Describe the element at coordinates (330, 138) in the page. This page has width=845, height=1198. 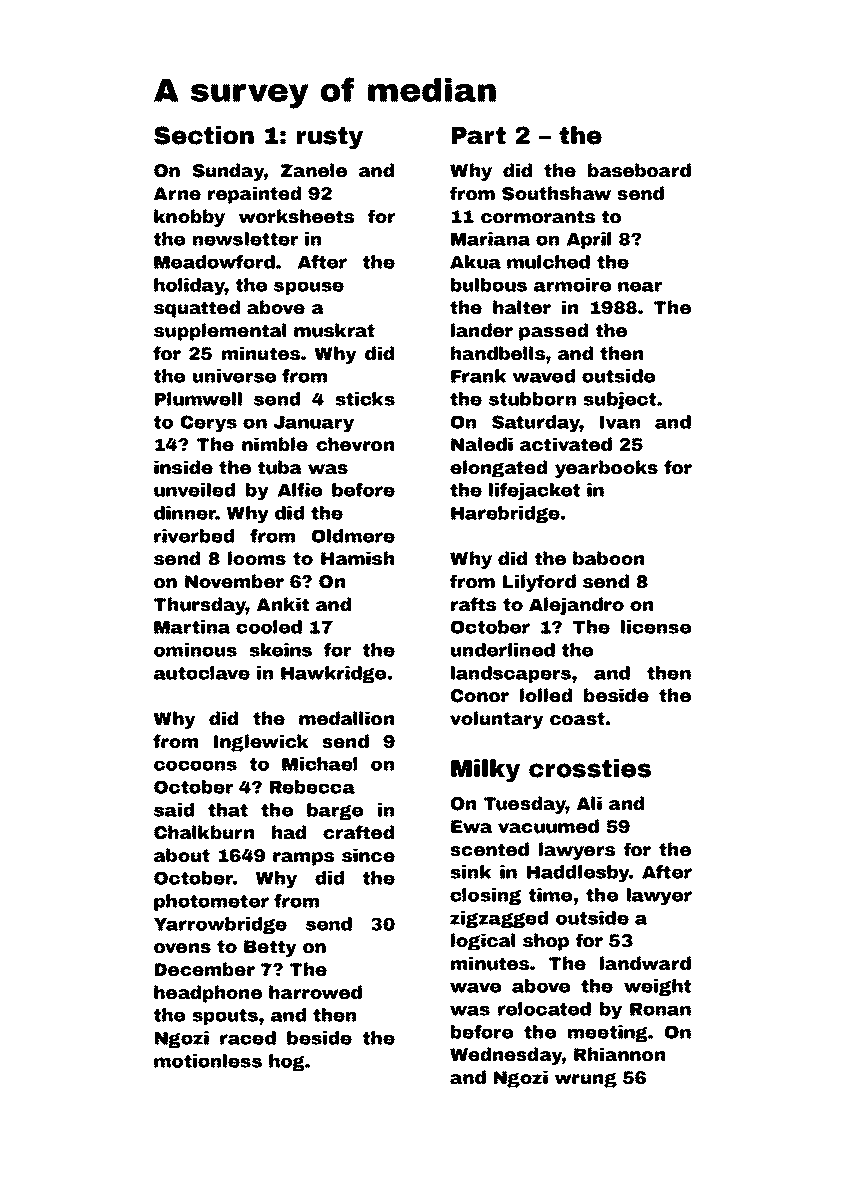
I see `rusty` at that location.
